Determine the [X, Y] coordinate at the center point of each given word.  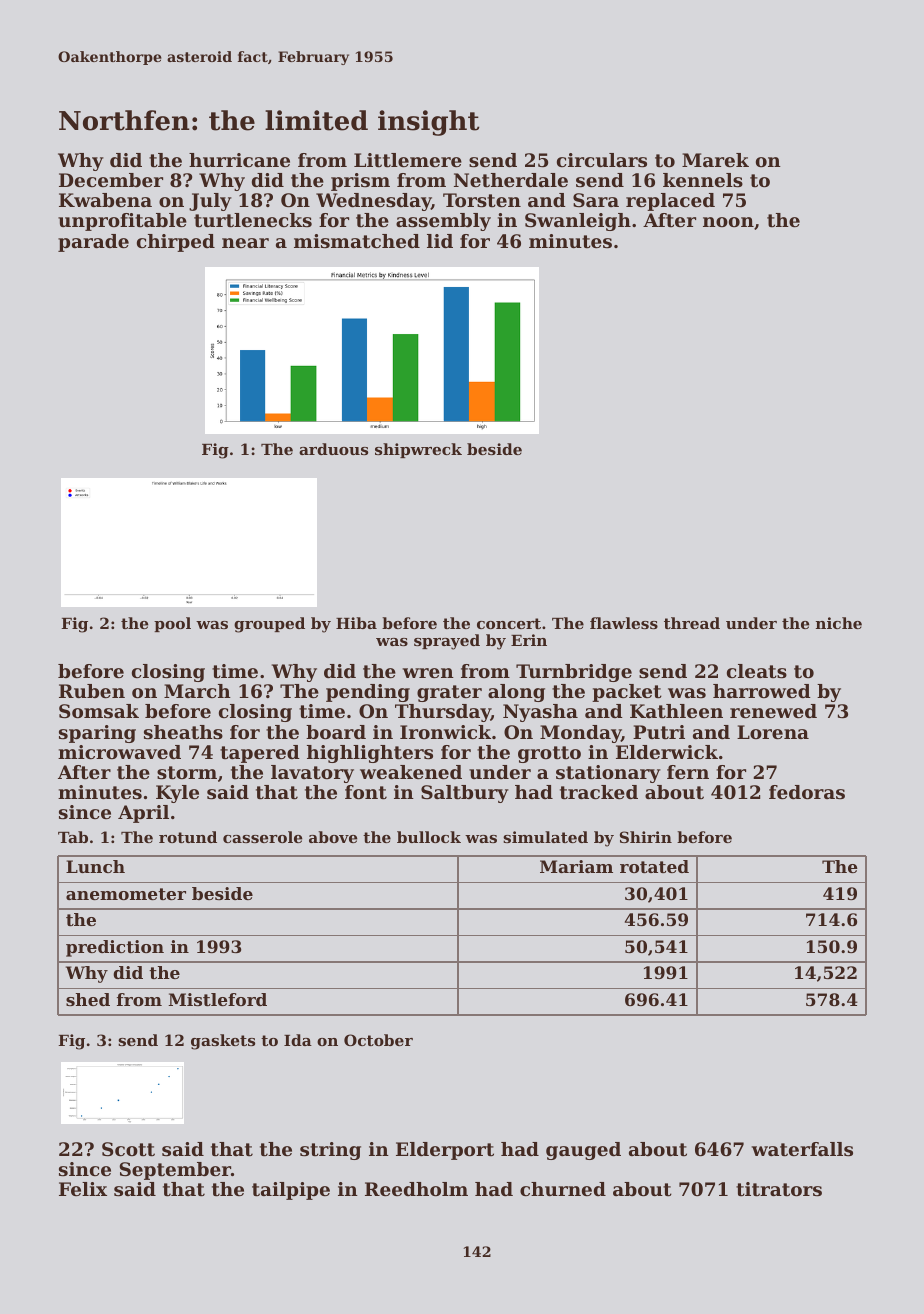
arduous [333, 449]
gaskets [223, 1042]
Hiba [356, 623]
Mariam [576, 866]
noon [728, 222]
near [245, 243]
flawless [624, 623]
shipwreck [418, 450]
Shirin [646, 837]
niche [839, 623]
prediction [115, 948]
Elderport [445, 1151]
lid [440, 241]
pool [172, 624]
